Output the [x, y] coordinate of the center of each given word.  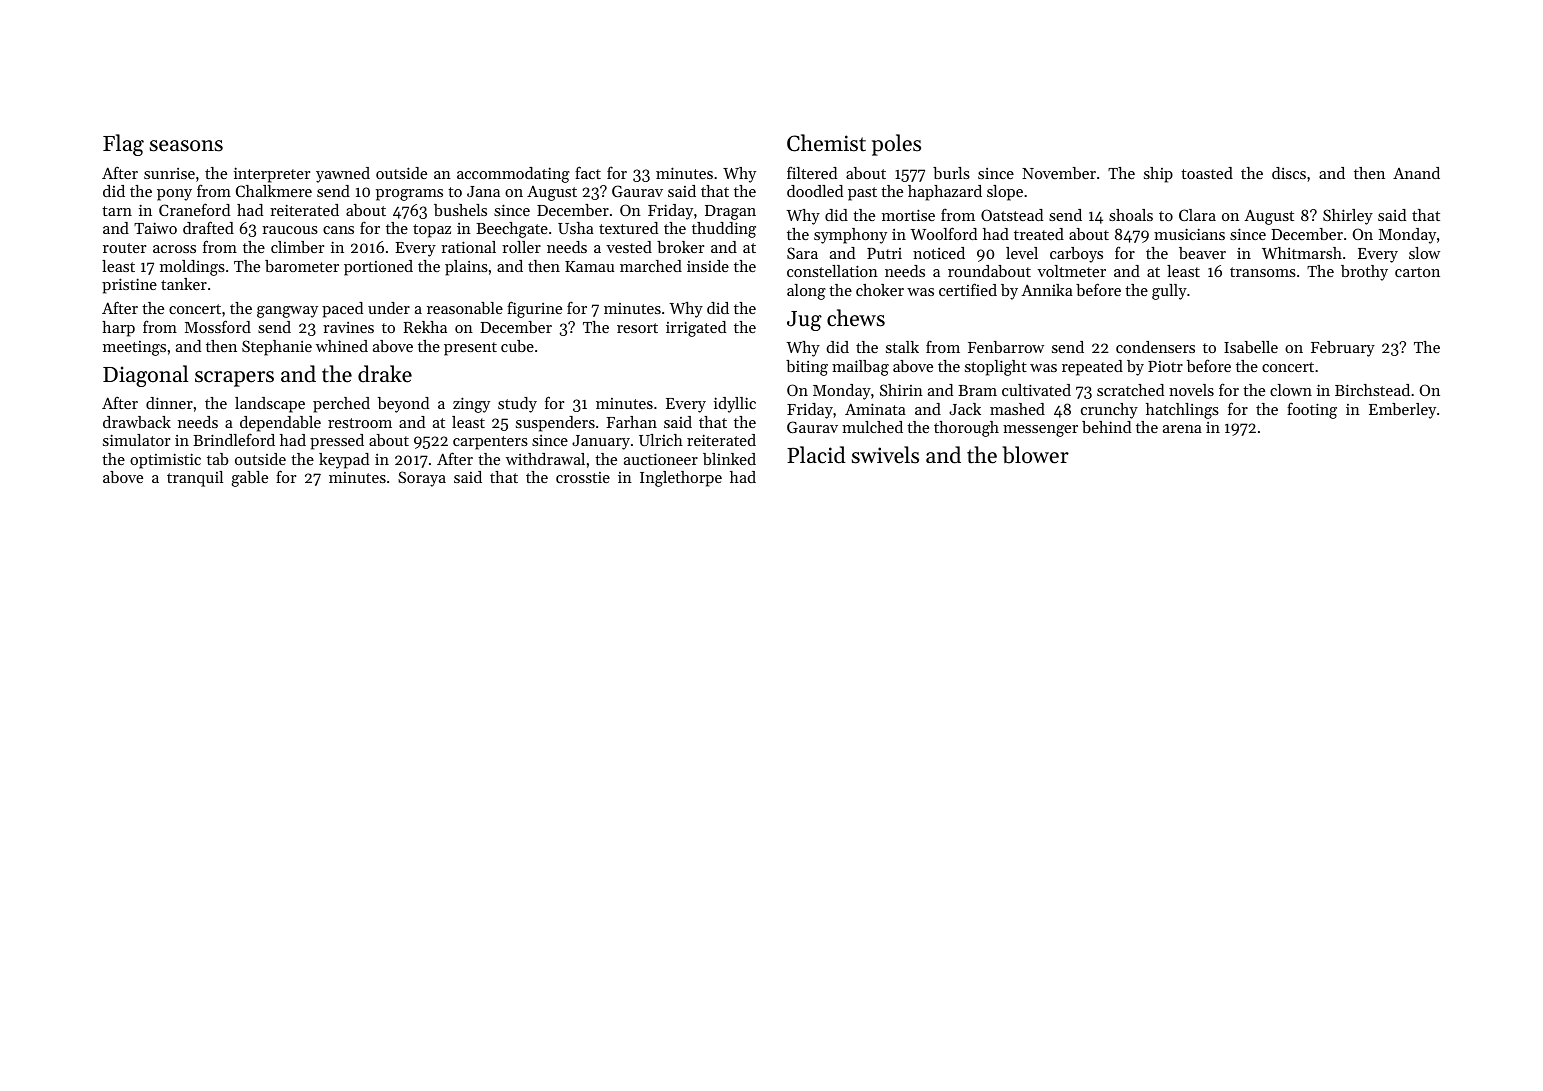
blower [1036, 455]
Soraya [422, 479]
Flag [123, 145]
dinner [169, 403]
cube [517, 346]
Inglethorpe [681, 479]
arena [1182, 429]
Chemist [826, 143]
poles [896, 145]
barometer [302, 266]
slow [1424, 253]
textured [628, 228]
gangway [287, 312]
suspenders [555, 424]
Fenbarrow [1006, 347]
